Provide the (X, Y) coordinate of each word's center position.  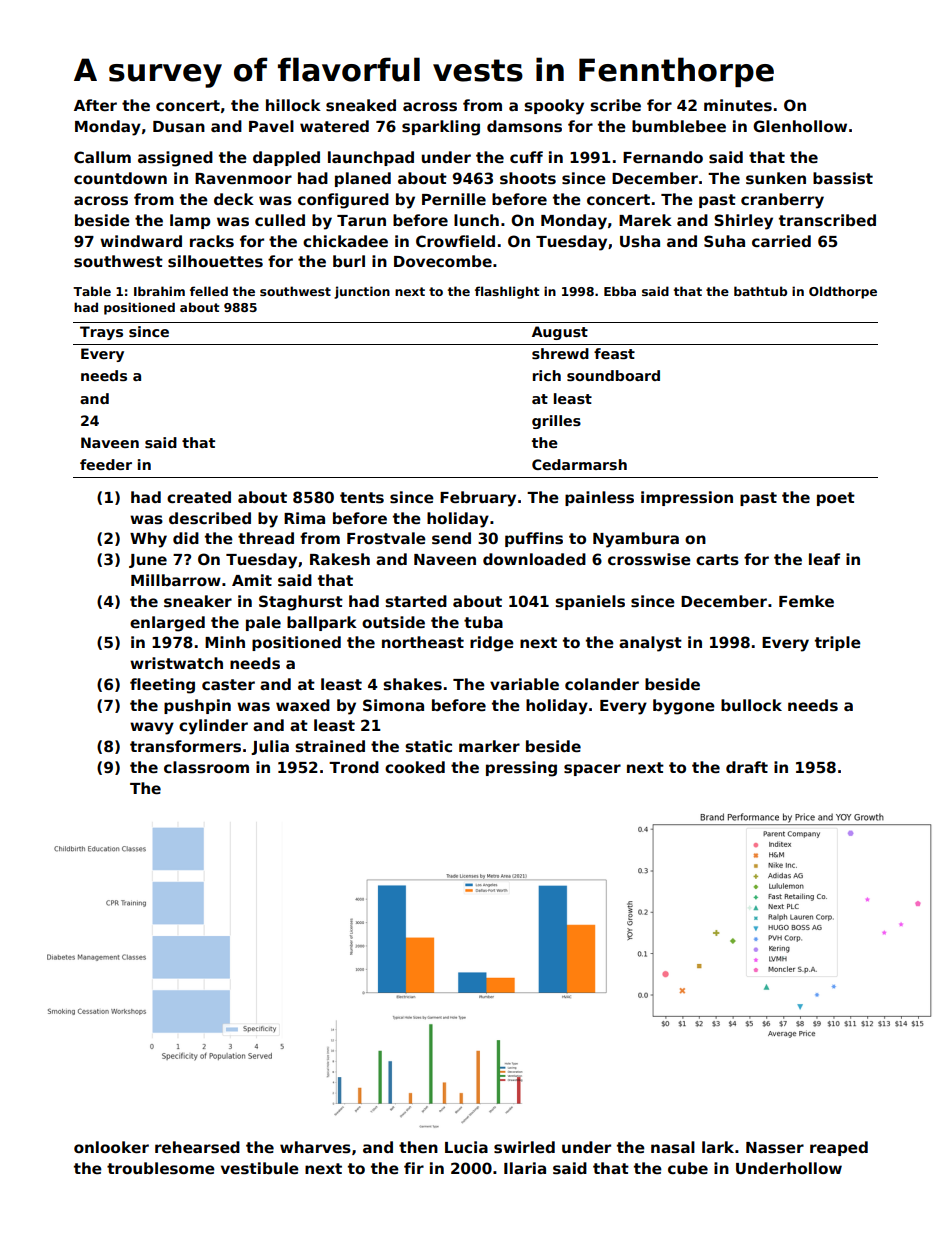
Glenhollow (800, 126)
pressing (521, 769)
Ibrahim (159, 291)
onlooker (111, 1147)
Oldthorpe (843, 292)
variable (524, 684)
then (418, 1147)
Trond (354, 767)
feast (614, 353)
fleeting (162, 686)
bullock (751, 705)
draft (747, 767)
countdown (120, 178)
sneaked (361, 105)
